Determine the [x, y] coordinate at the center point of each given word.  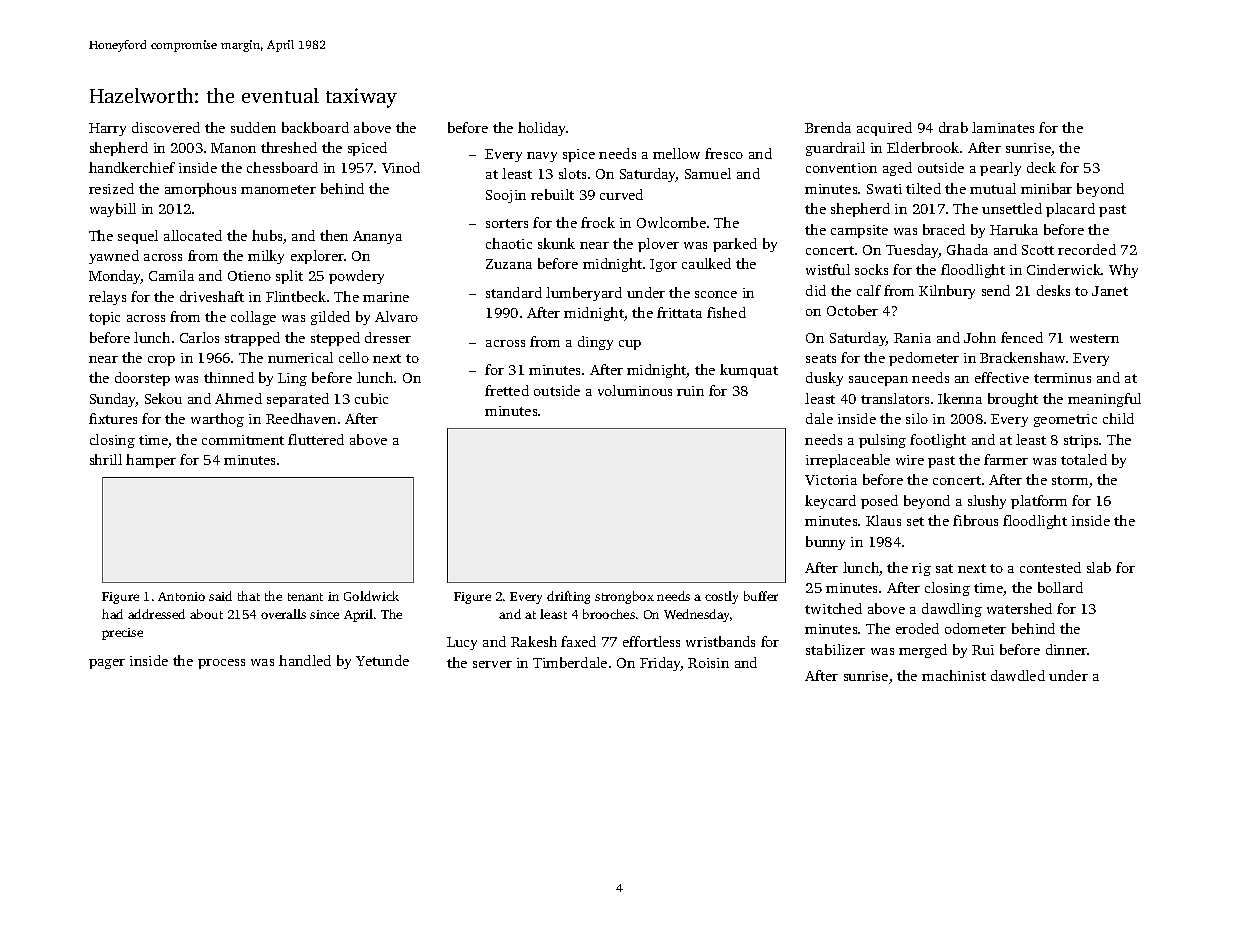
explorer [317, 257]
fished [726, 312]
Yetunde [382, 660]
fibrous [975, 520]
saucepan [878, 381]
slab [1099, 567]
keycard [830, 502]
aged [897, 169]
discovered [166, 127]
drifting [568, 597]
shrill [106, 459]
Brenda [828, 127]
